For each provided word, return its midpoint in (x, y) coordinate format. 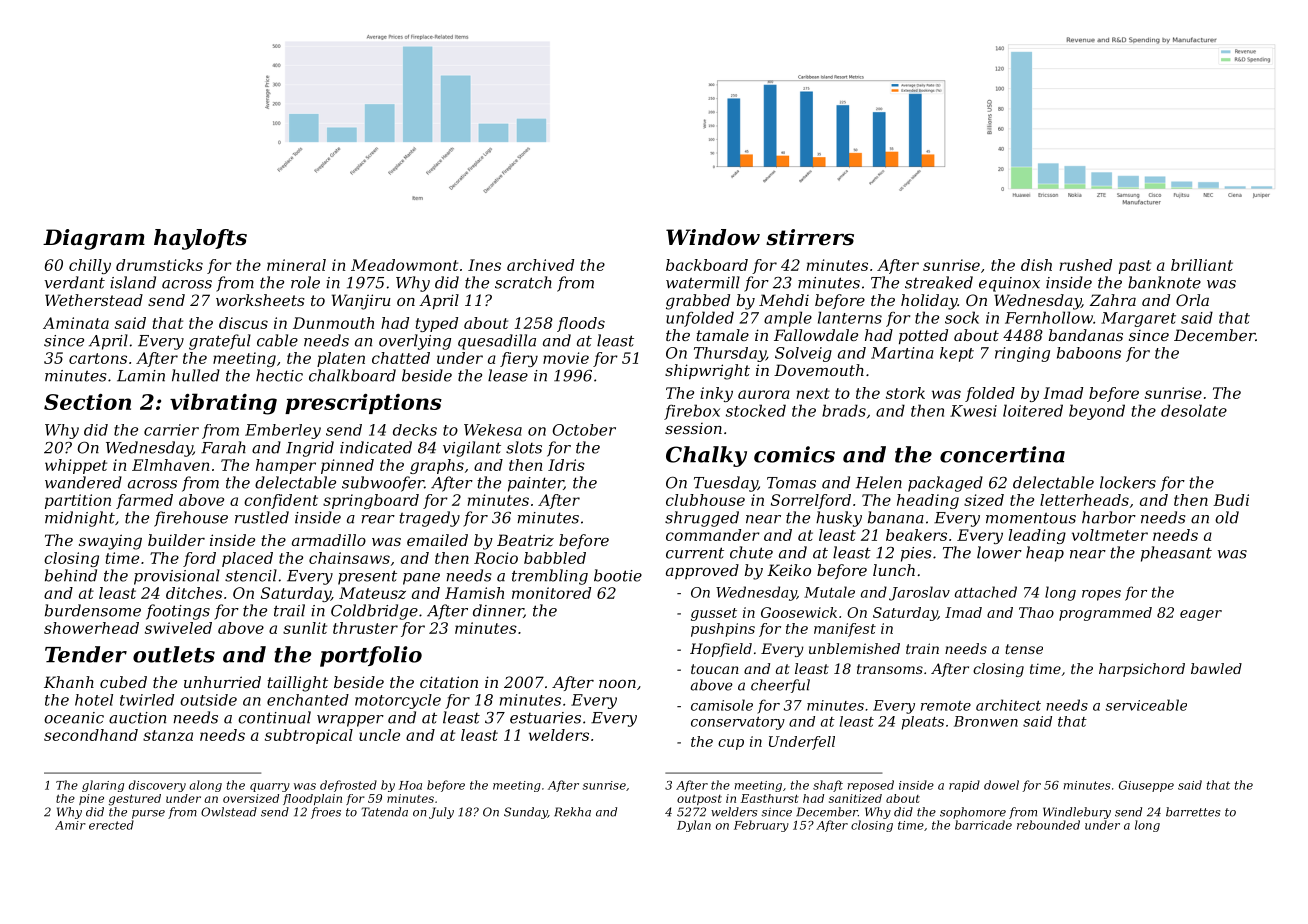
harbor (1109, 517)
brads (844, 410)
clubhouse (705, 500)
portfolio (371, 656)
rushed (1085, 265)
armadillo (329, 540)
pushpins (723, 630)
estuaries (545, 718)
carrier (171, 430)
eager (1201, 615)
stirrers (810, 237)
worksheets (260, 300)
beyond (1097, 412)
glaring (103, 786)
